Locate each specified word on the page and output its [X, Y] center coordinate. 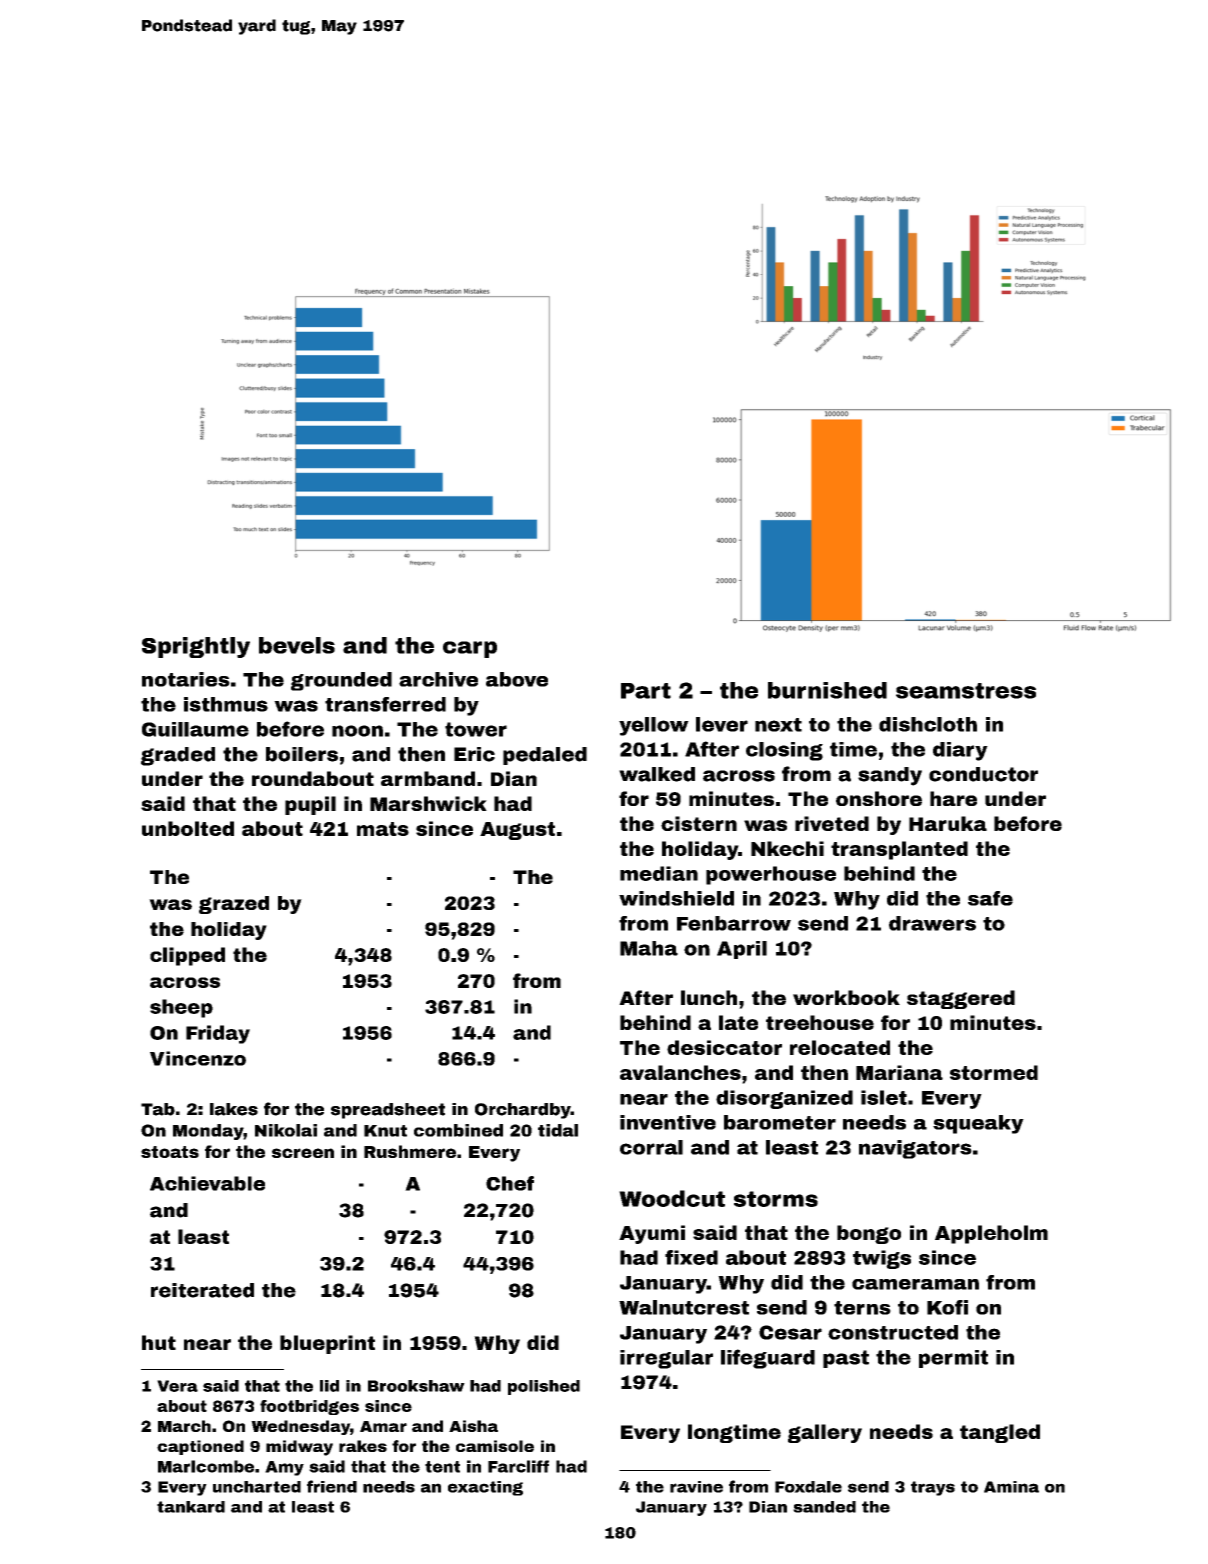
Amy [284, 1468]
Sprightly [196, 647]
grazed [234, 905]
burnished [827, 690]
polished [544, 1387]
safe [990, 898]
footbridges [309, 1407]
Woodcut [672, 1198]
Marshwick [428, 803]
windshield [676, 898]
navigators [915, 1149]
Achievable [207, 1183]
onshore [879, 798]
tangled [1000, 1433]
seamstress [966, 691]
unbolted [188, 828]
